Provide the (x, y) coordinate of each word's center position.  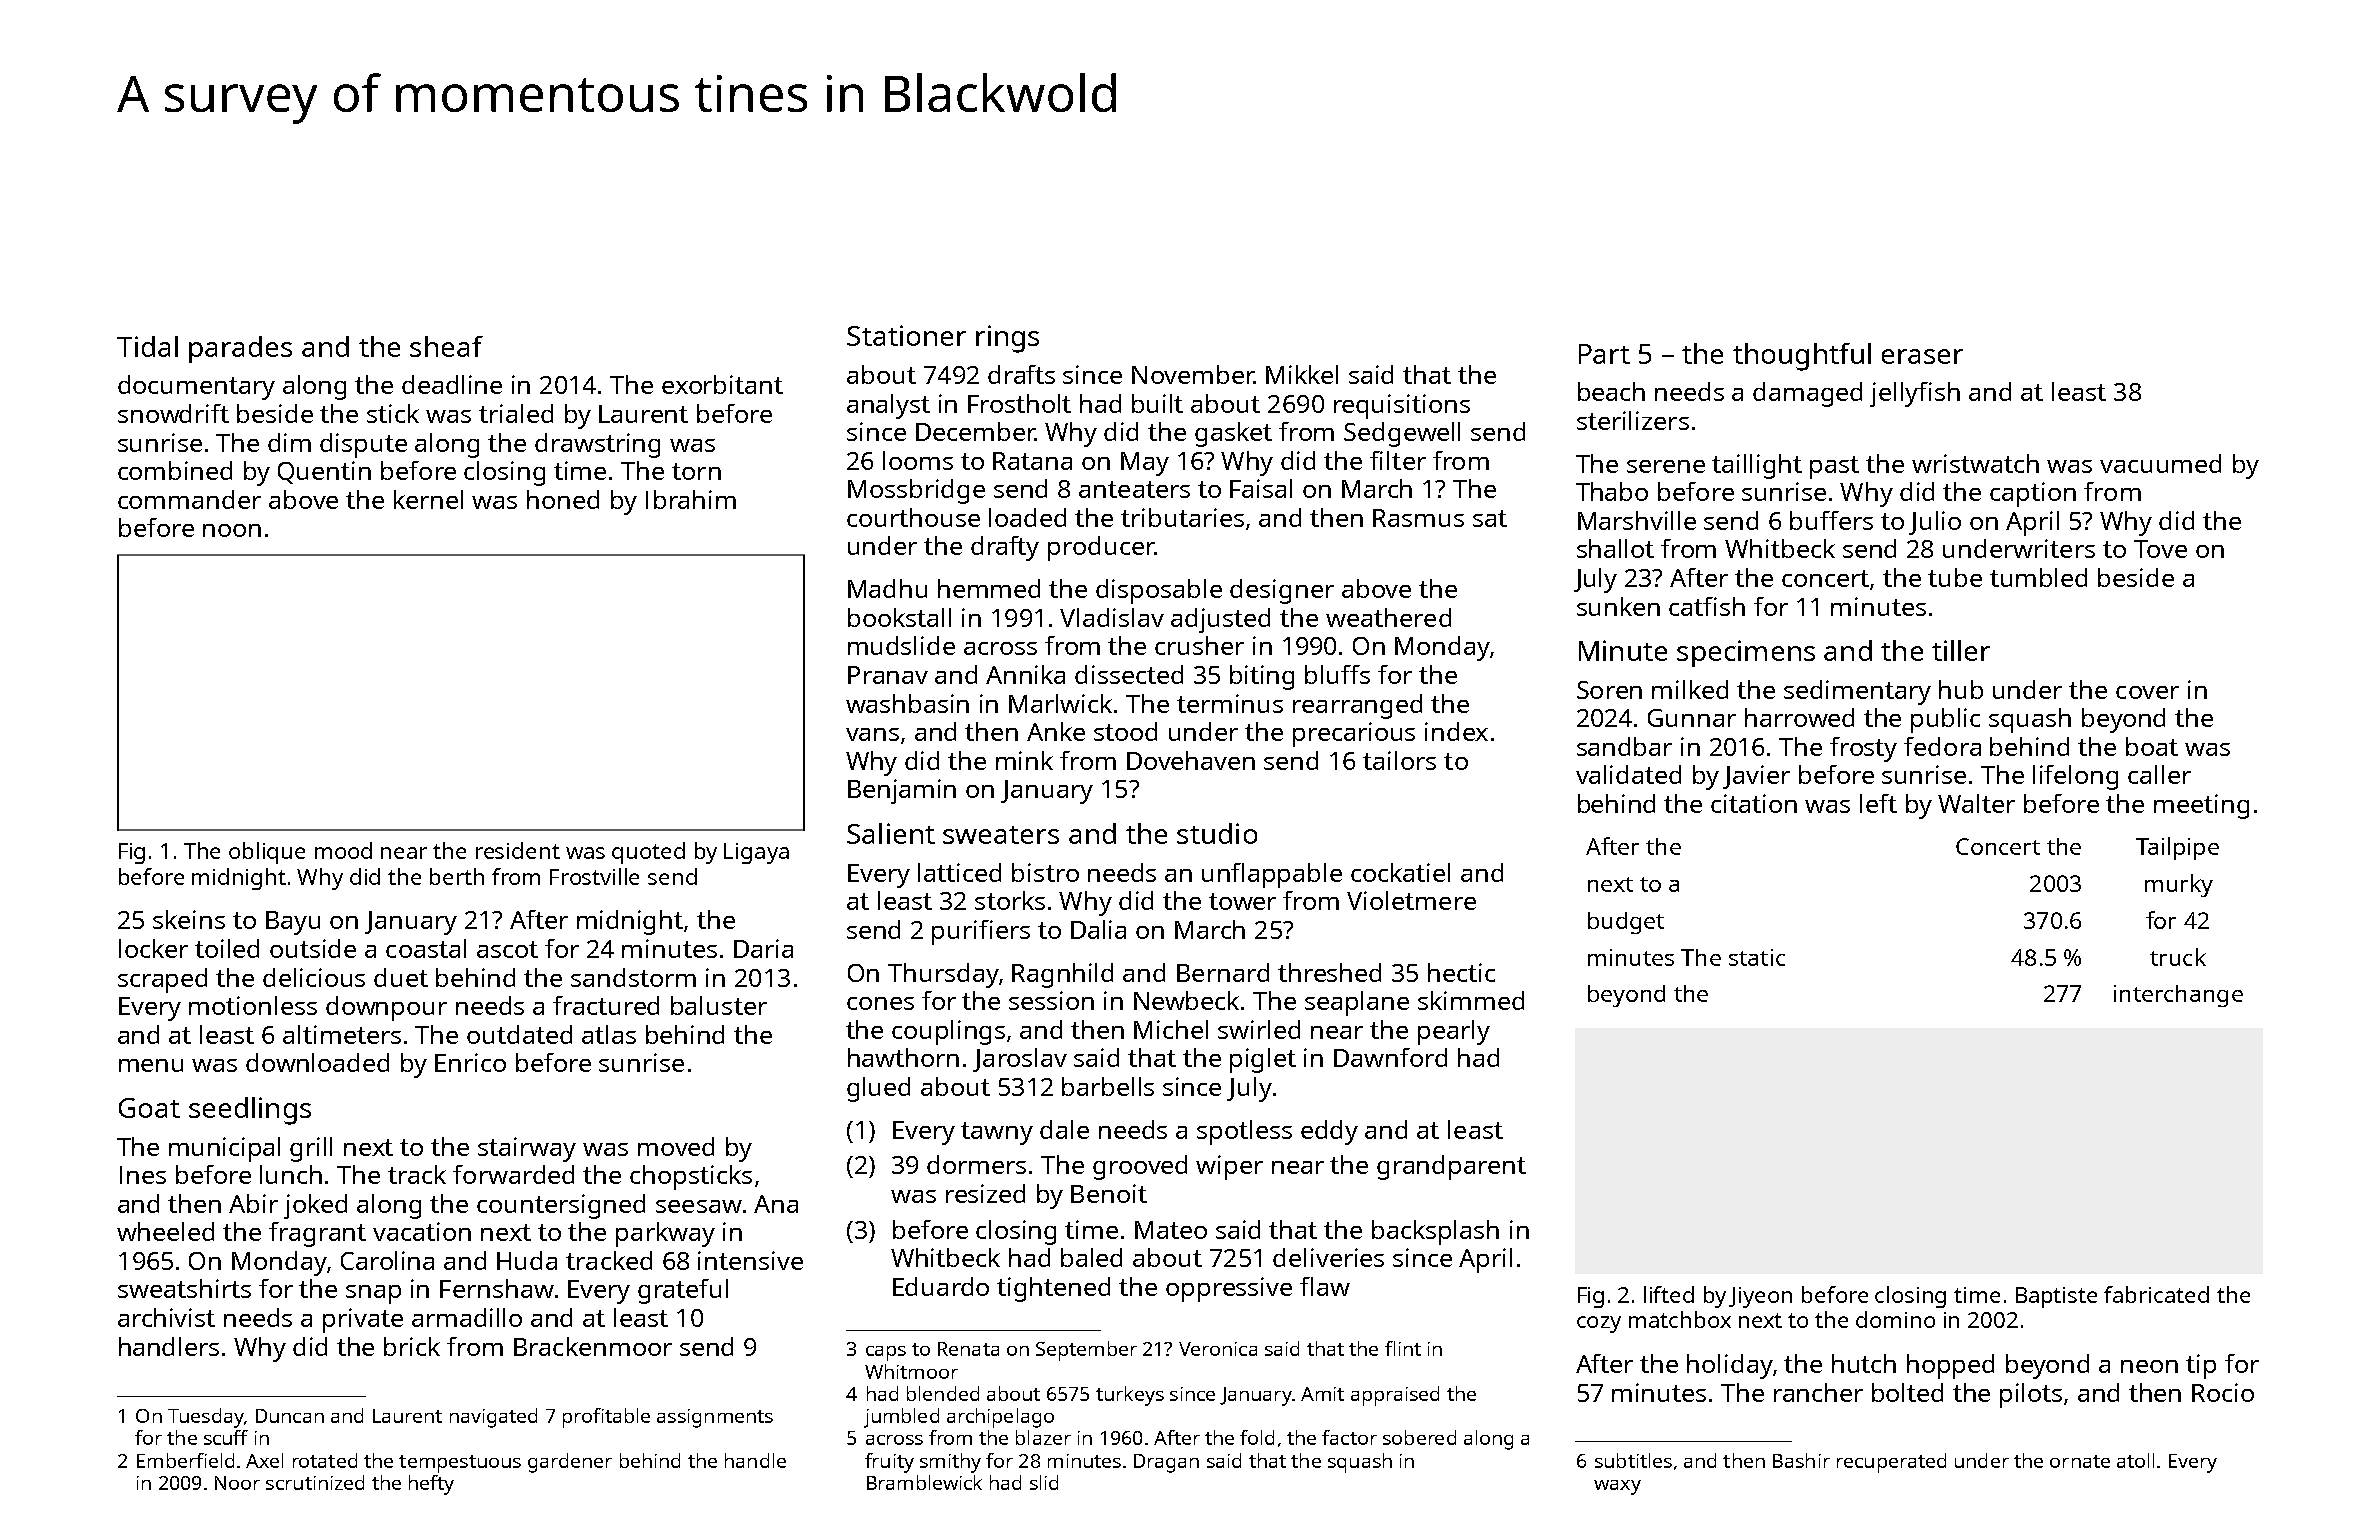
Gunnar (1692, 718)
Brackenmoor (593, 1346)
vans (872, 734)
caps (886, 1353)
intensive (750, 1260)
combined (175, 470)
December (975, 431)
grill (311, 1149)
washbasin (907, 703)
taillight (1757, 466)
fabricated (2156, 1294)
